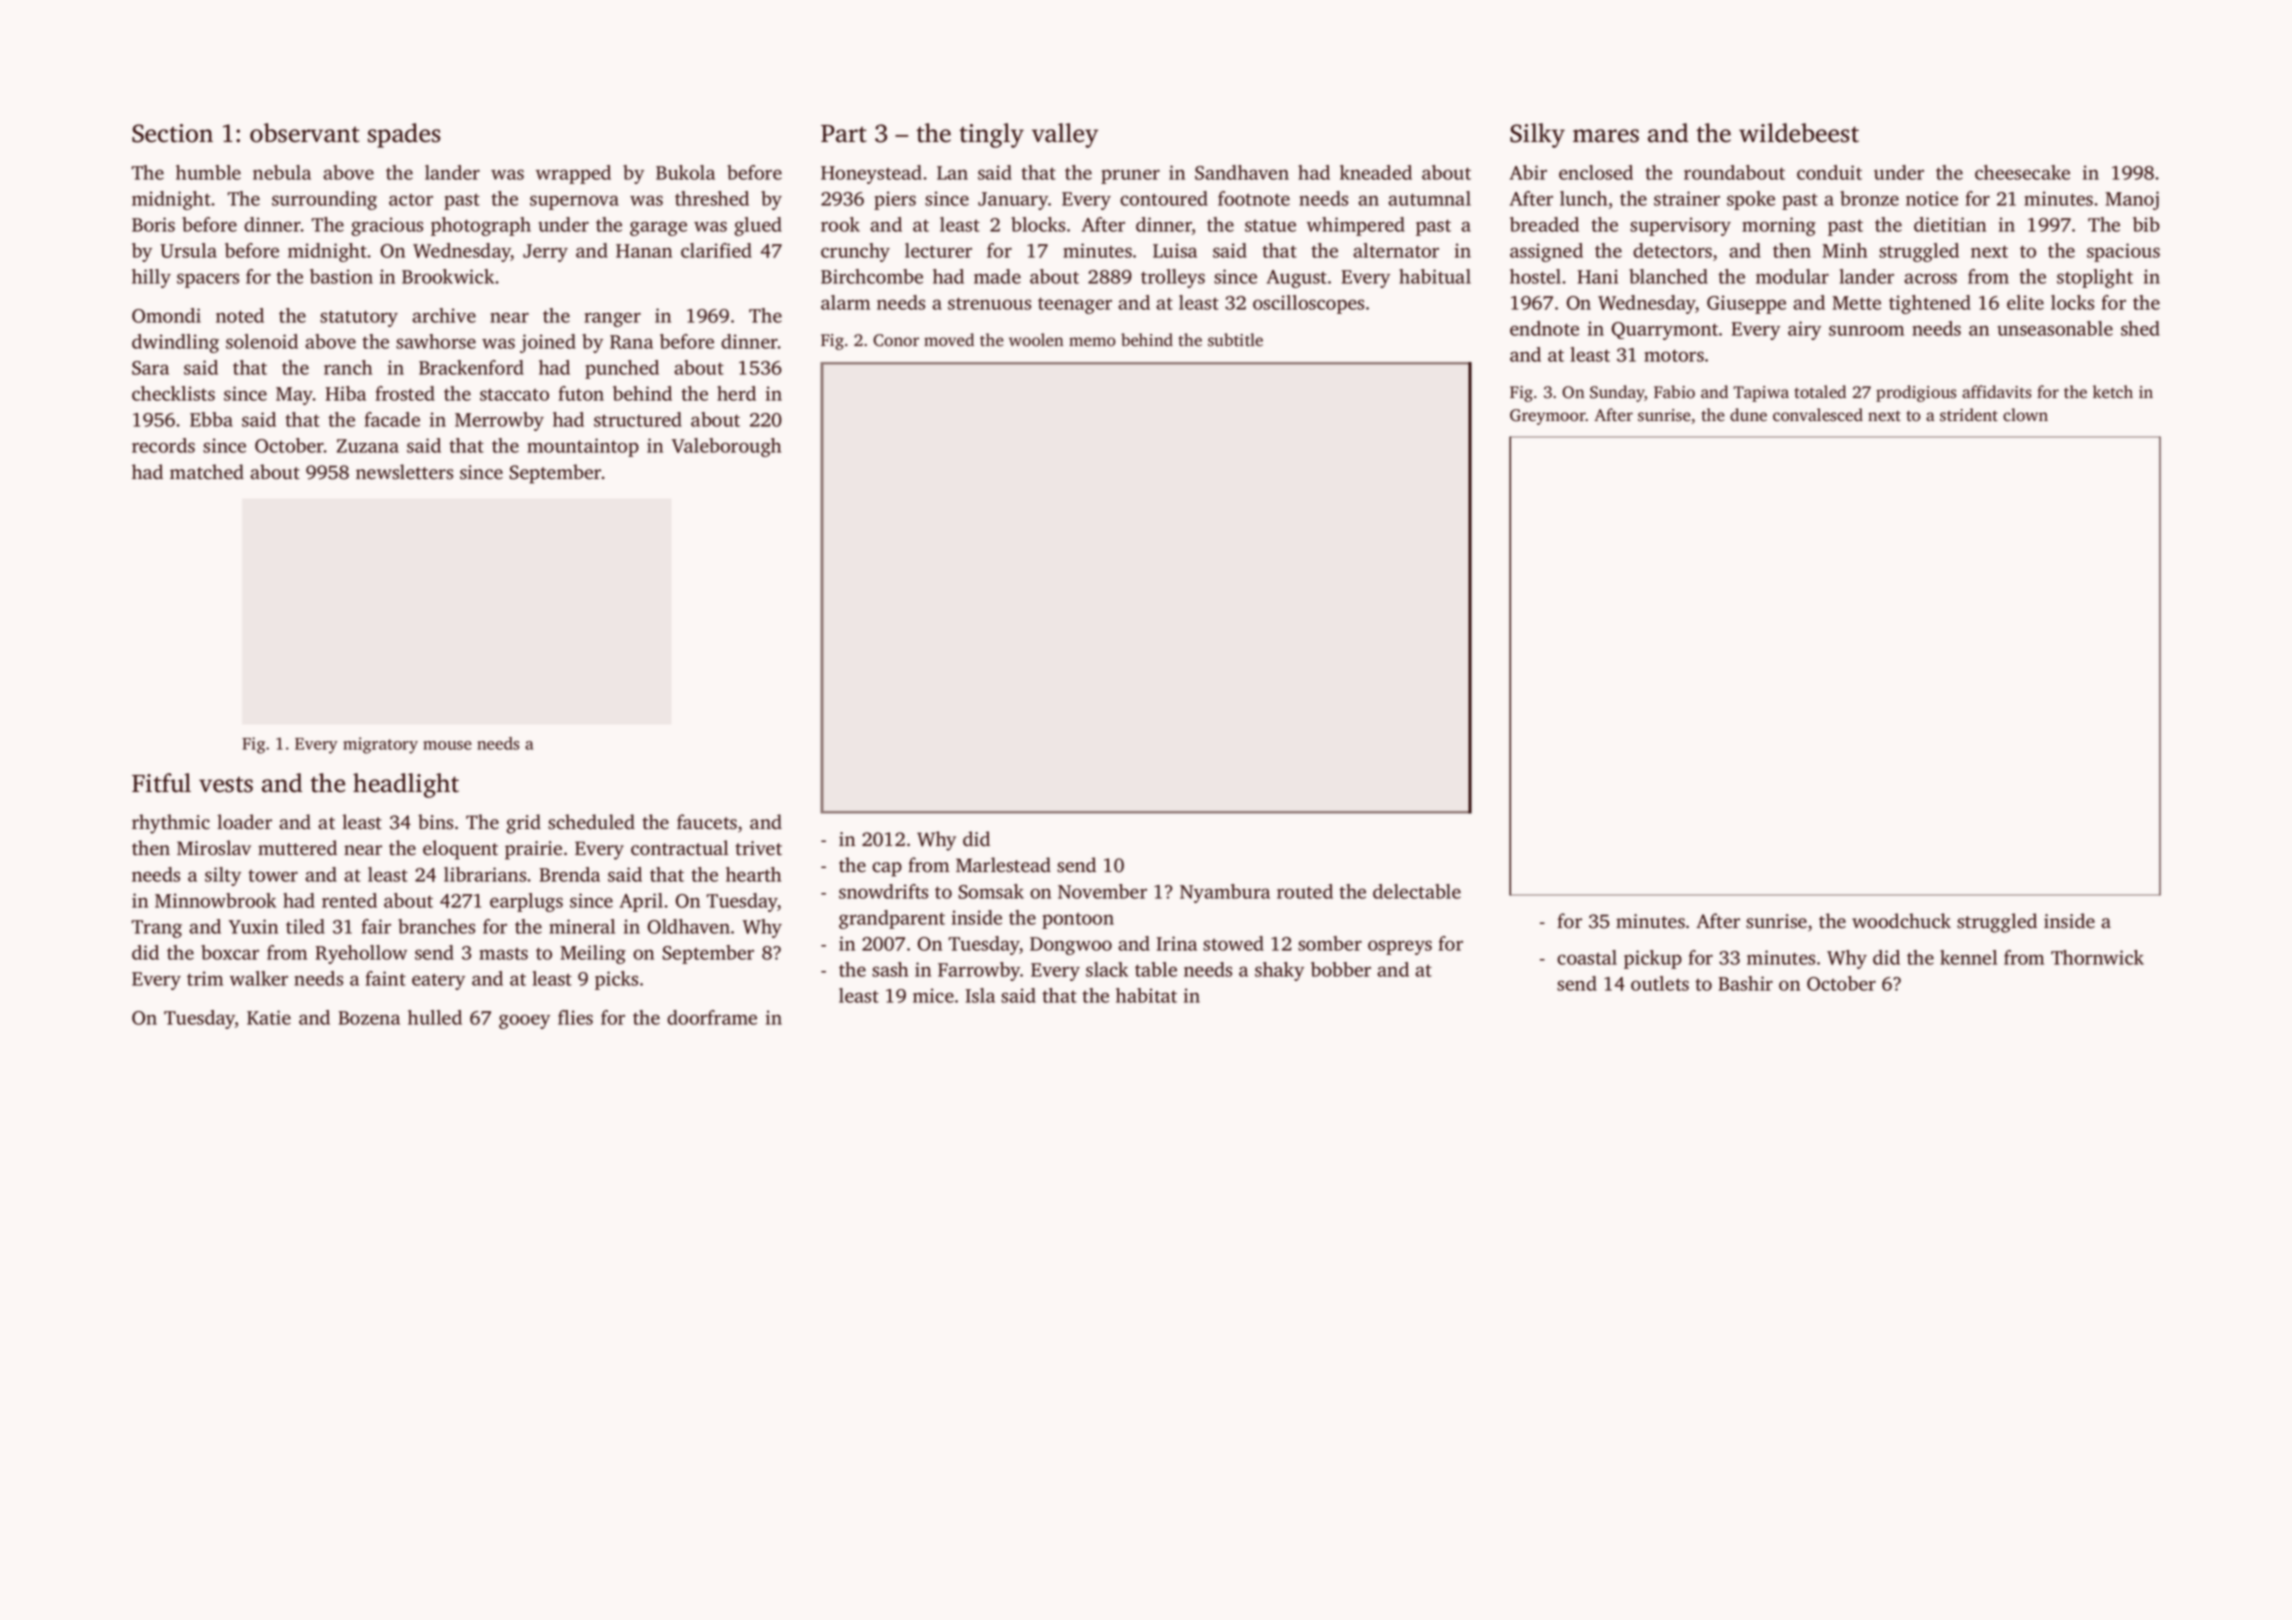  Describe the element at coordinates (404, 135) in the document. I see `spades` at that location.
